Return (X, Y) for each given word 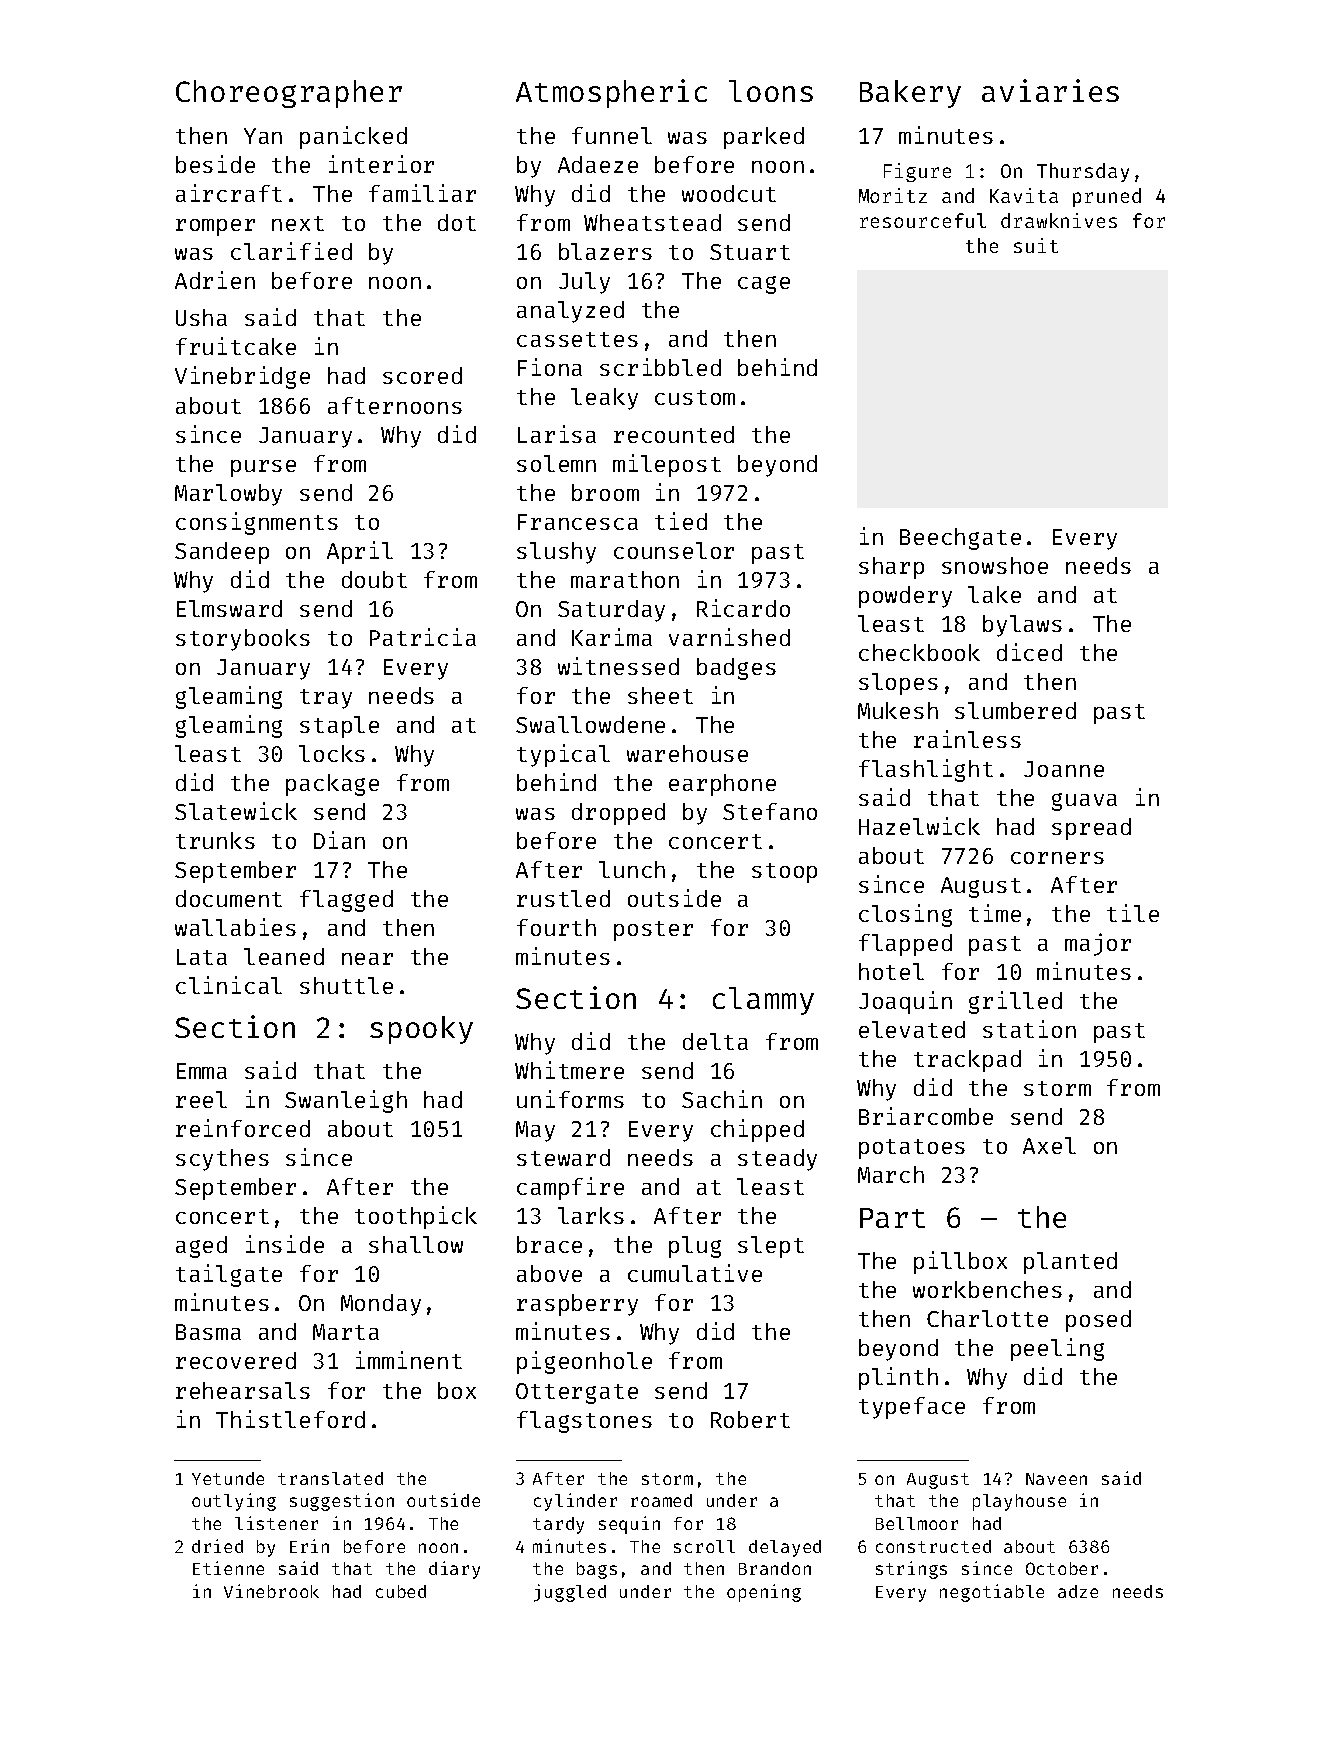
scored (422, 375)
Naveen (1056, 1479)
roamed (661, 1500)
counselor (674, 550)
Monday (381, 1305)
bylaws (1022, 626)
